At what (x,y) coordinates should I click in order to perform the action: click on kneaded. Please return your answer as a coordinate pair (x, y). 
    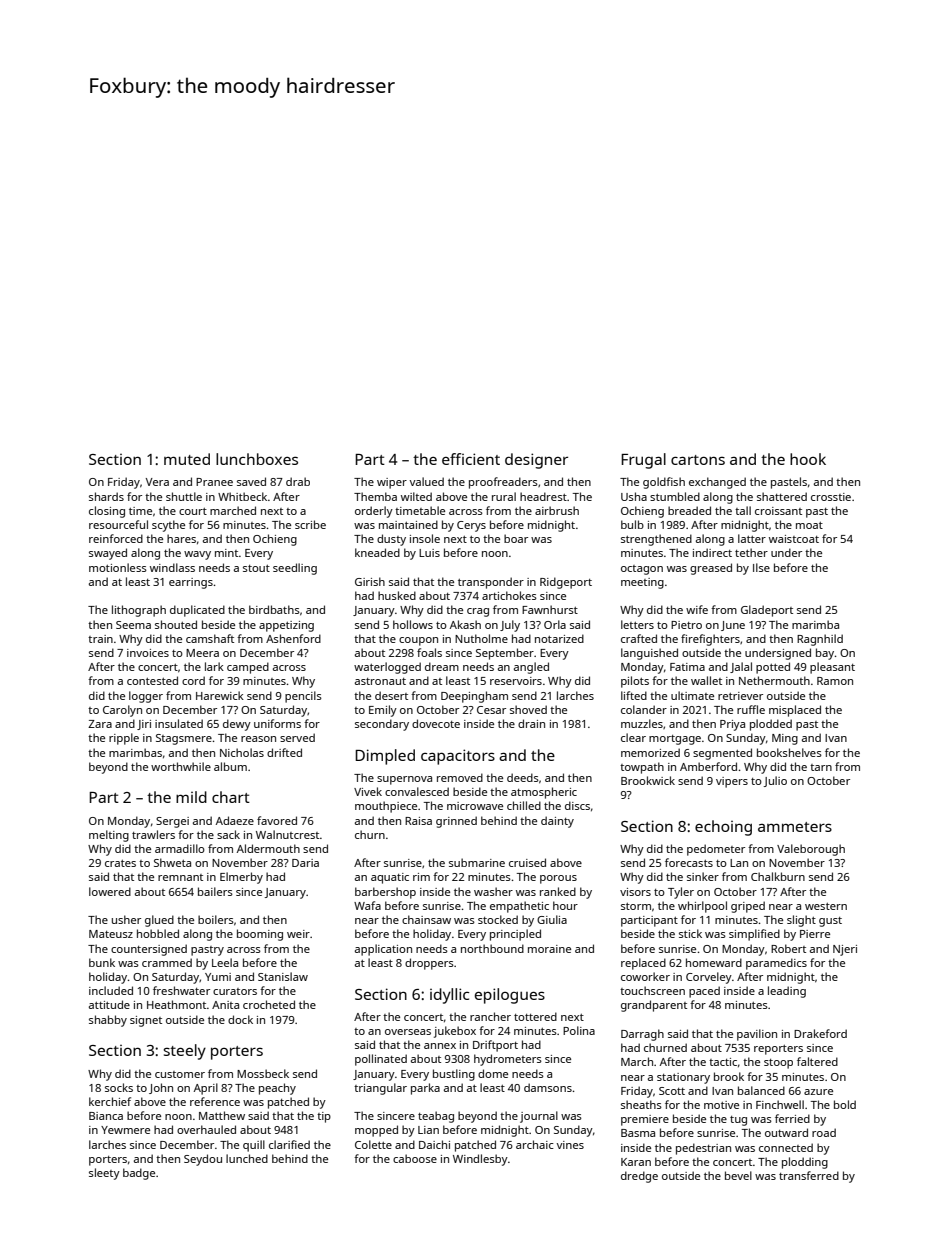
    Looking at the image, I should click on (377, 552).
